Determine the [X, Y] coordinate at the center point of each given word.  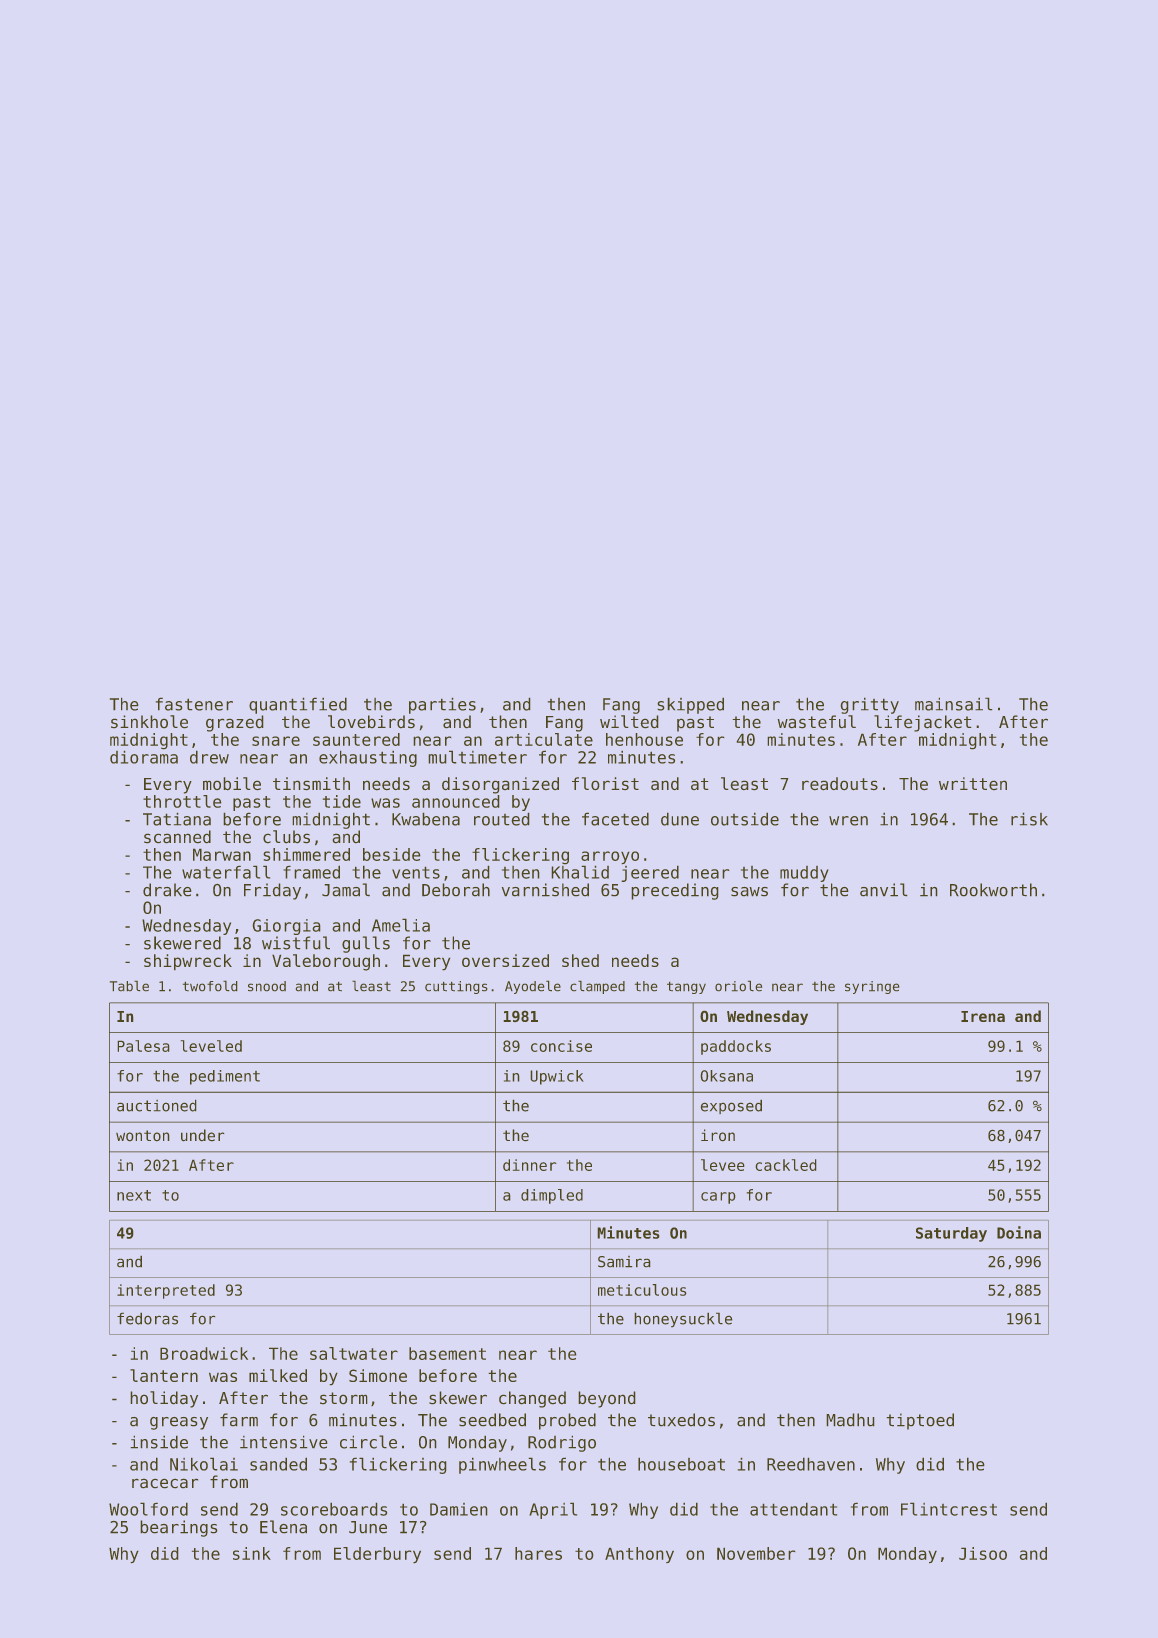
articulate [544, 739]
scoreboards [334, 1509]
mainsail [953, 704]
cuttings [456, 987]
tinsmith [311, 783]
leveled [211, 1046]
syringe [872, 987]
